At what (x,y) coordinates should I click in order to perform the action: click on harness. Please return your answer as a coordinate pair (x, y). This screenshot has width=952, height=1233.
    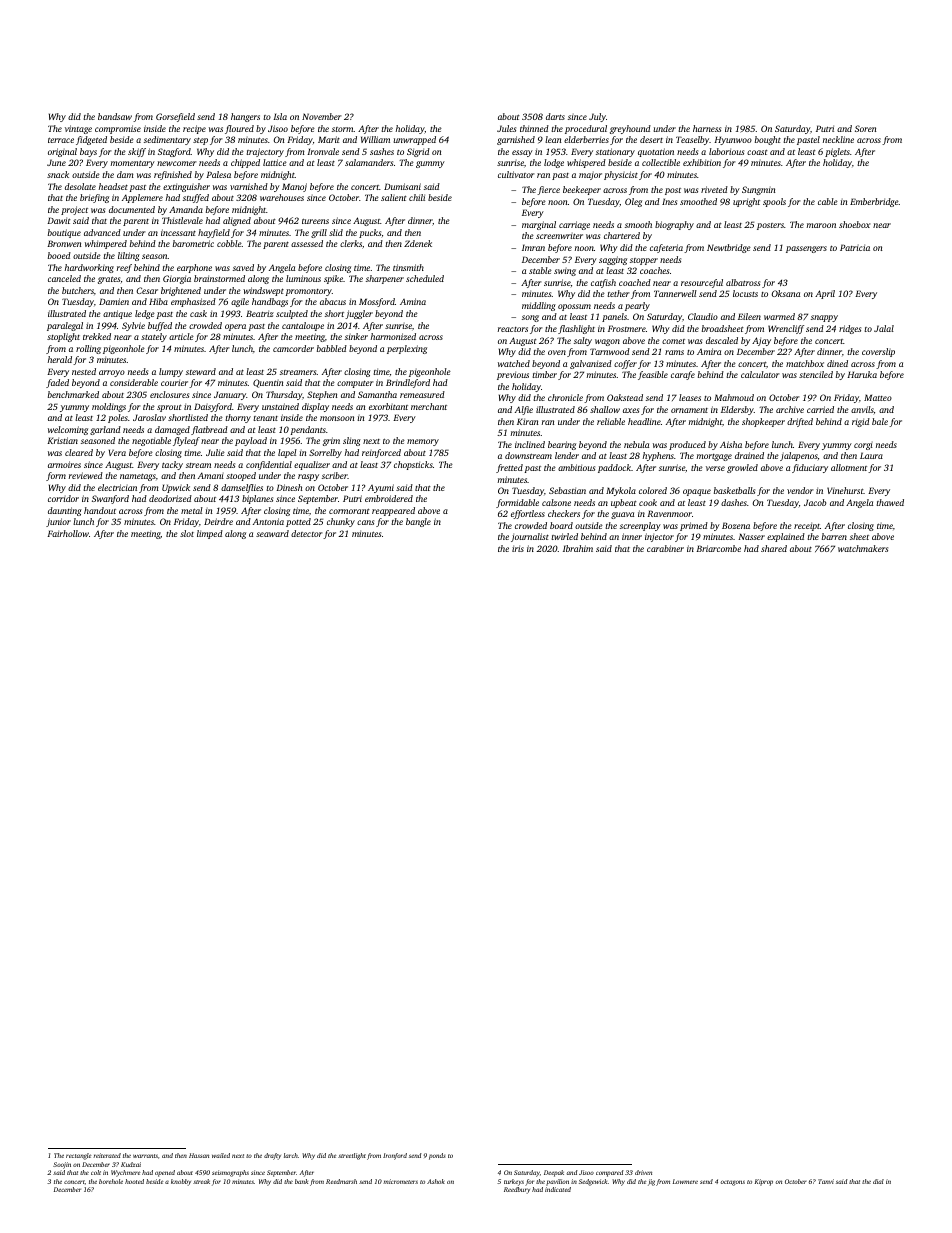
    Looking at the image, I should click on (707, 128).
